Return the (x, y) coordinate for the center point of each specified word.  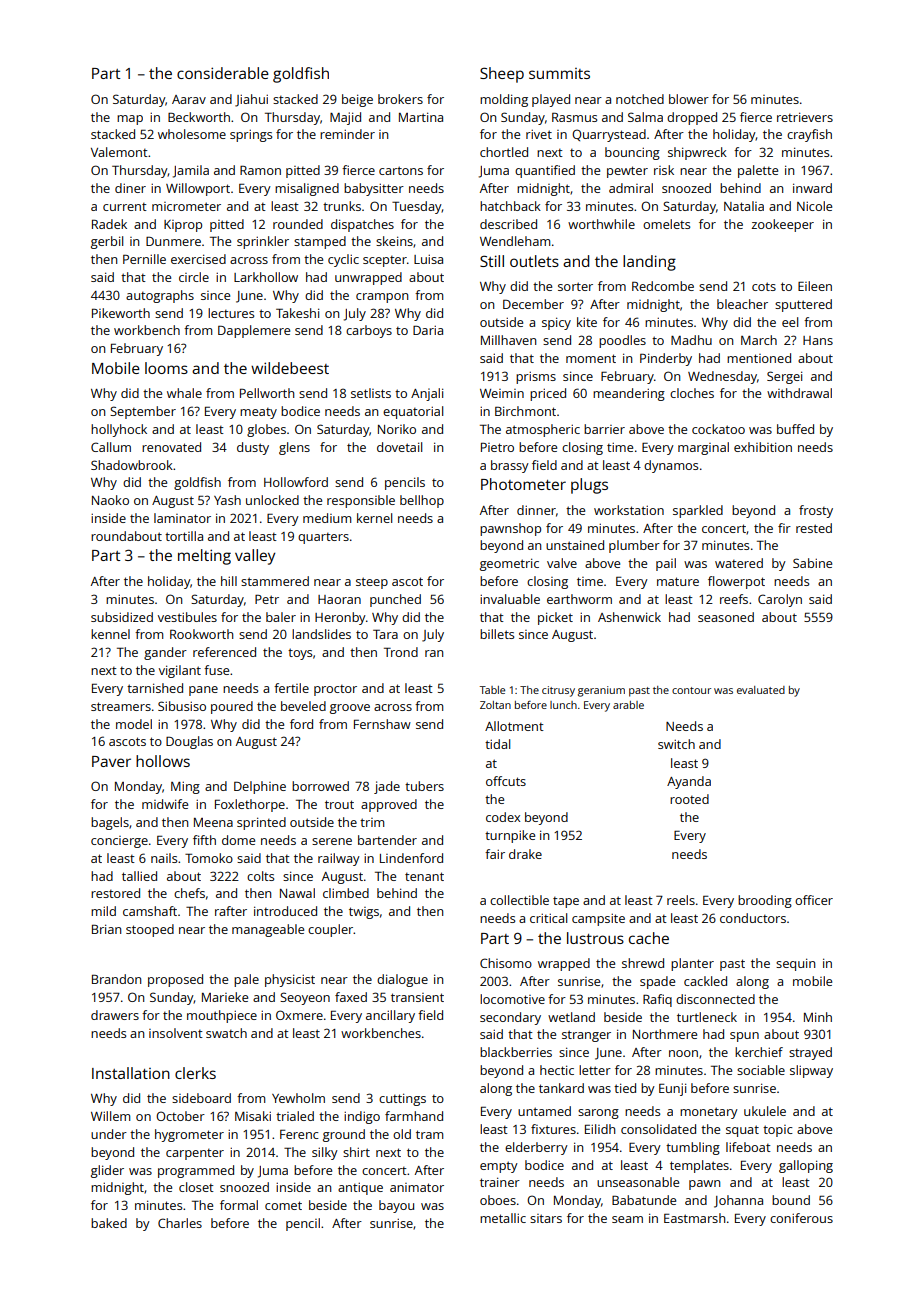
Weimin (502, 393)
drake (525, 854)
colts (260, 876)
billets (497, 634)
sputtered (803, 305)
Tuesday (417, 207)
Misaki (253, 1116)
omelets (666, 224)
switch (676, 744)
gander (165, 653)
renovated (171, 447)
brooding (765, 901)
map (130, 120)
